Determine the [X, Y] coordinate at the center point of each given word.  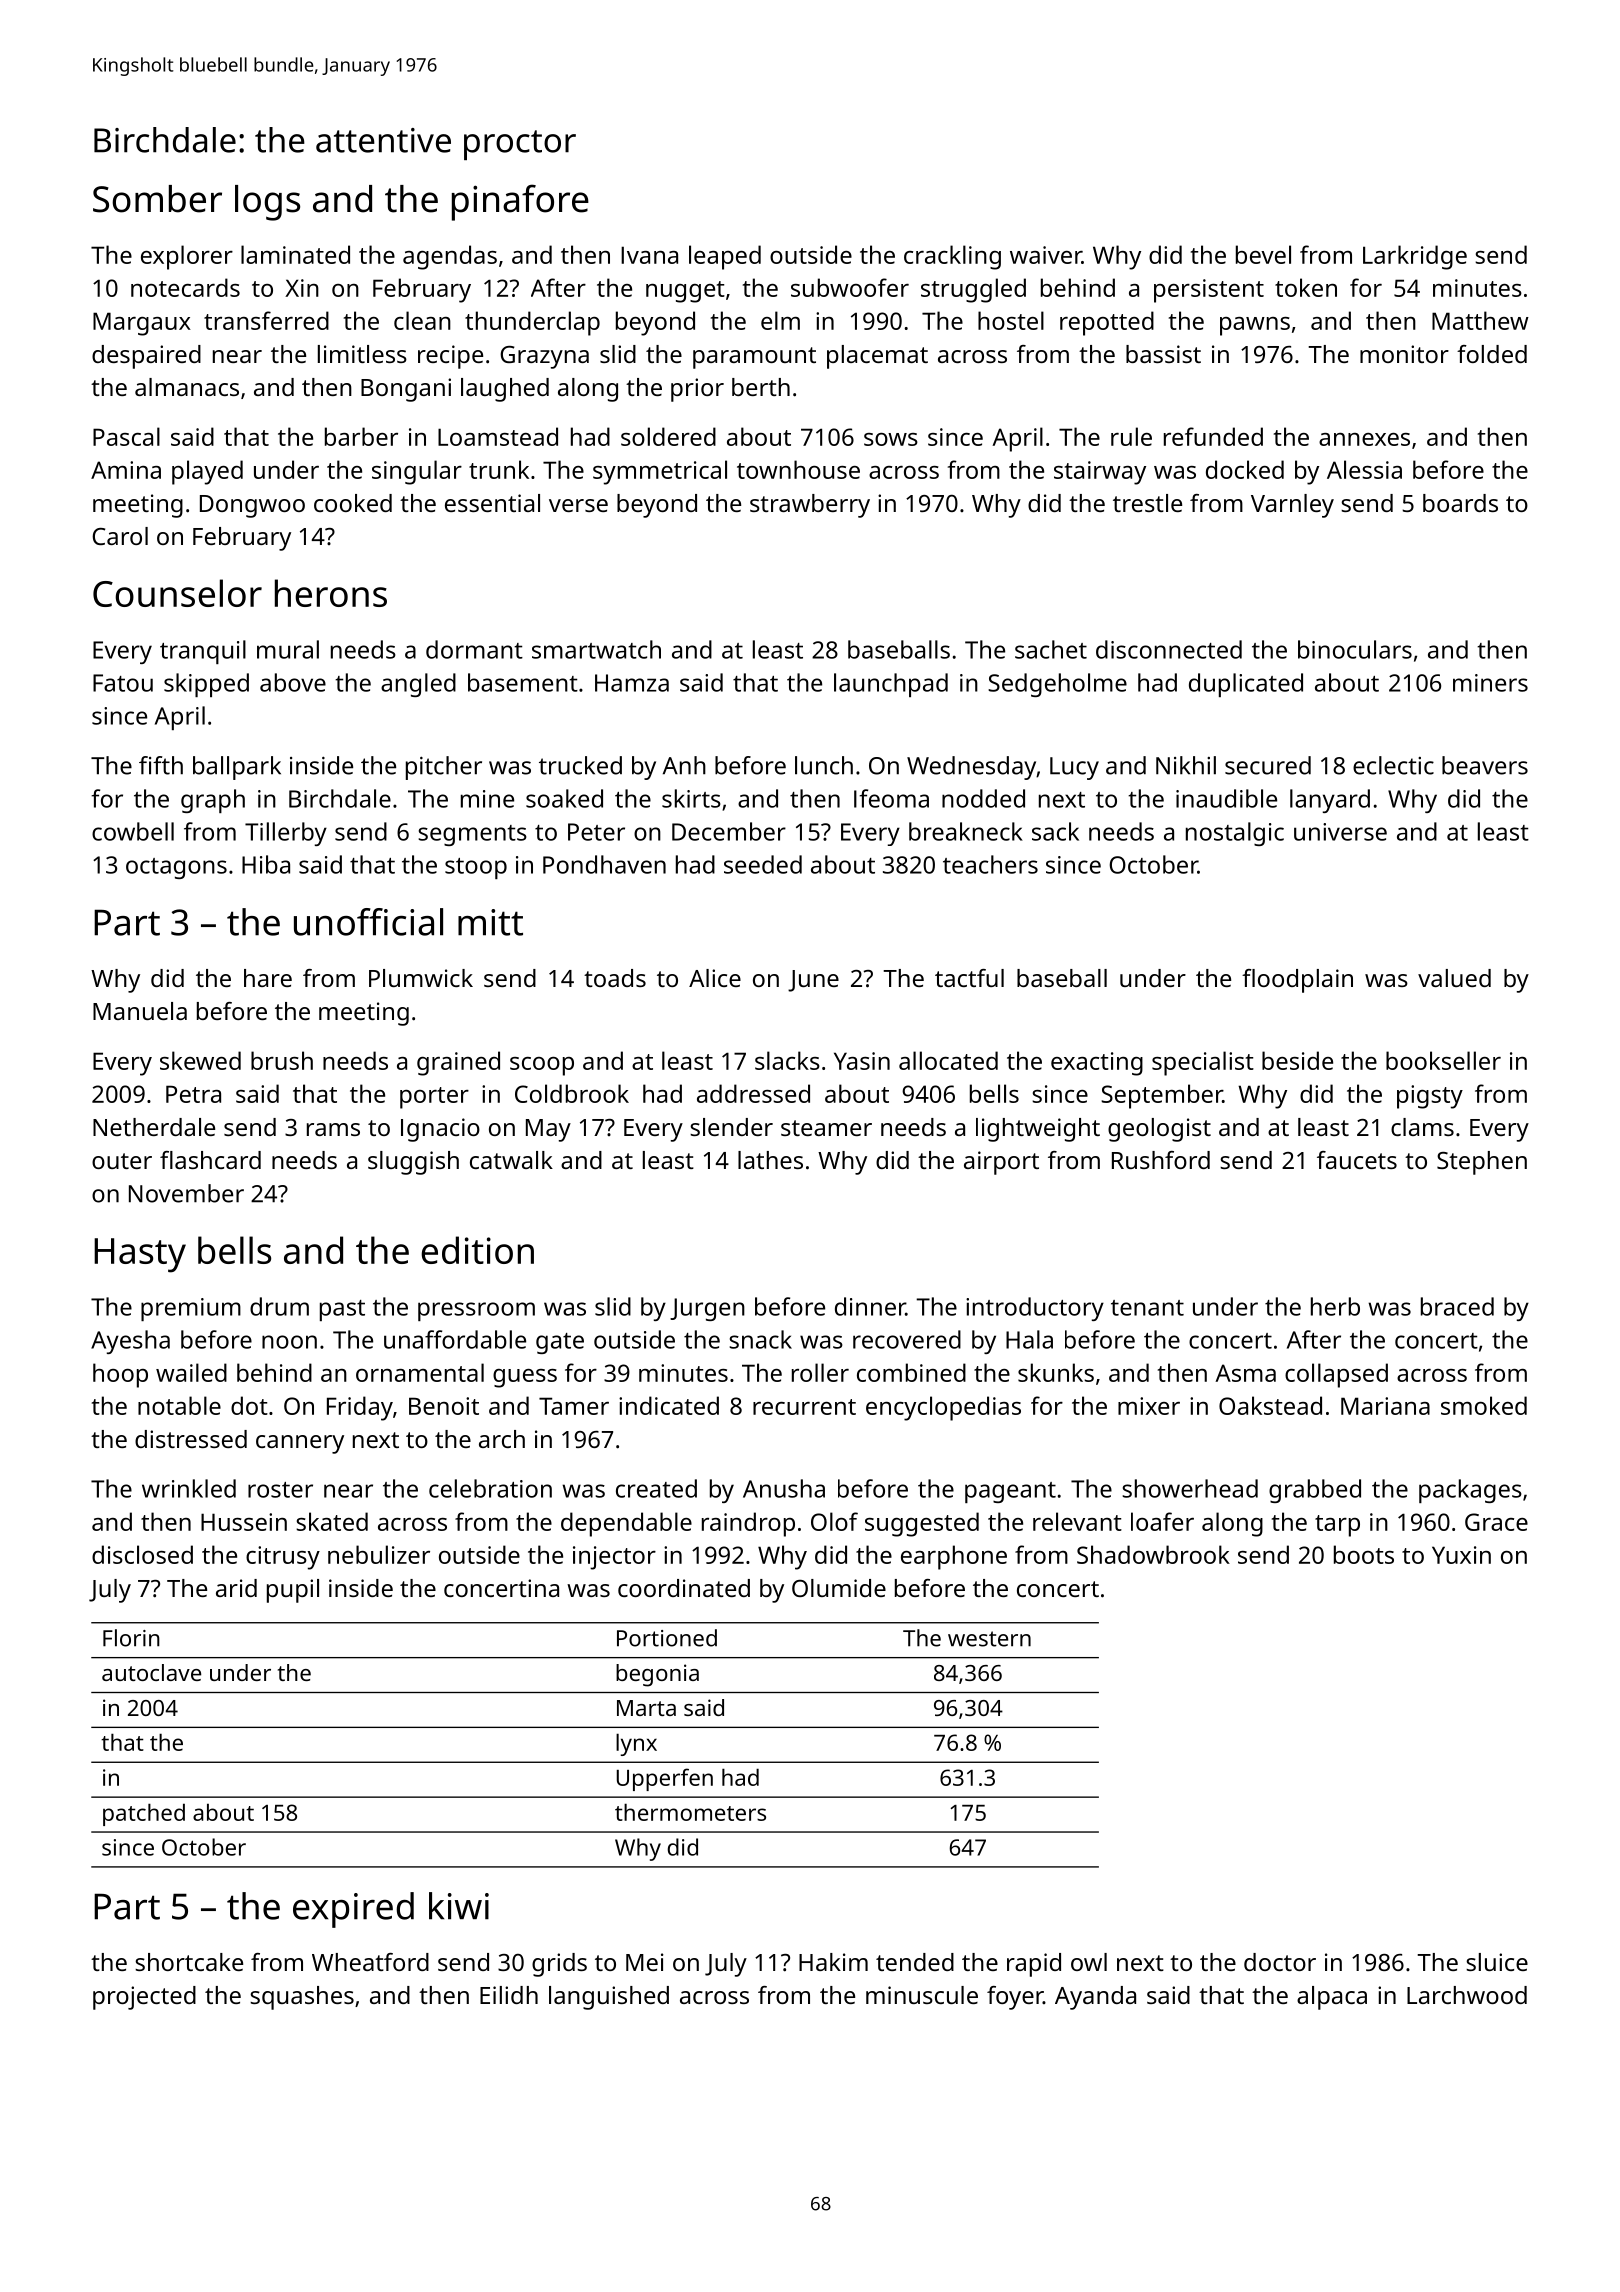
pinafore [520, 202]
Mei [645, 1962]
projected [144, 1998]
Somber [157, 199]
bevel [1263, 254]
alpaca [1332, 1998]
